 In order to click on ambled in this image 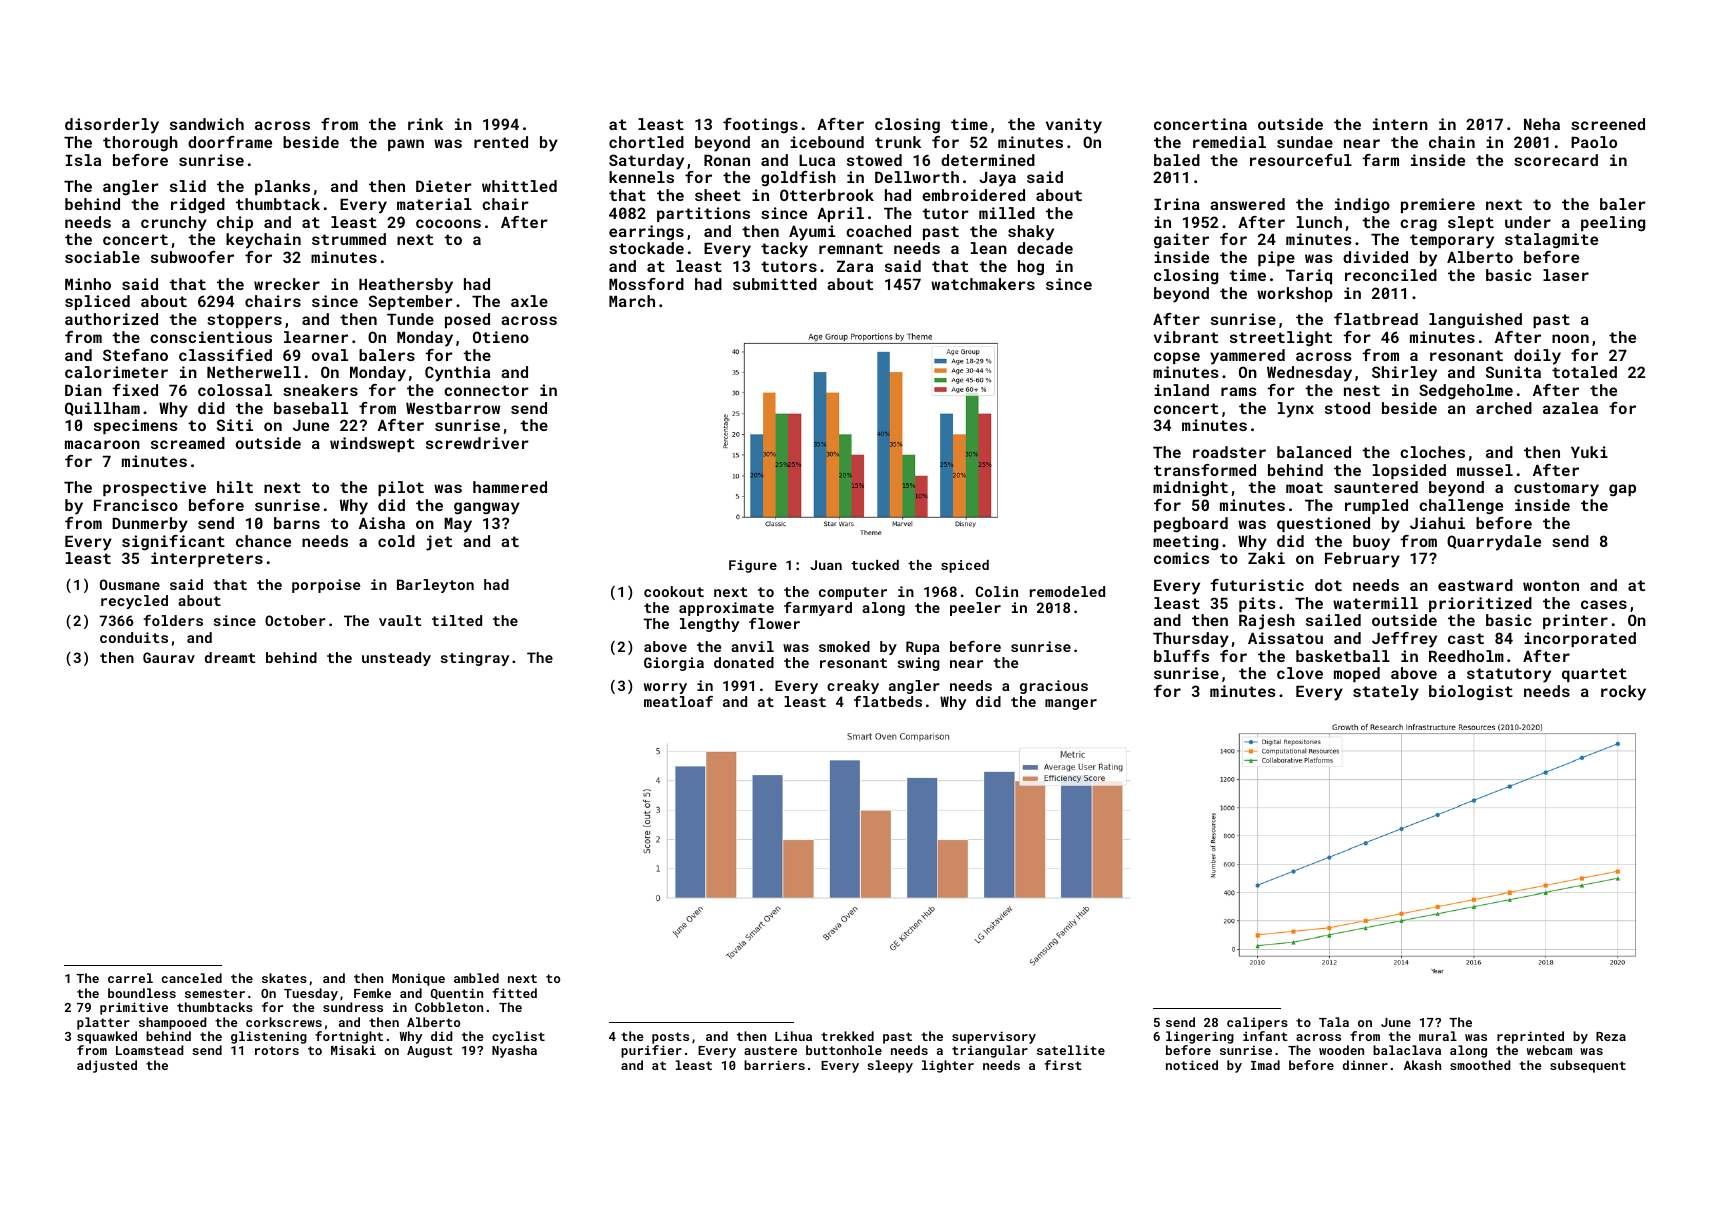, I will do `click(476, 978)`.
